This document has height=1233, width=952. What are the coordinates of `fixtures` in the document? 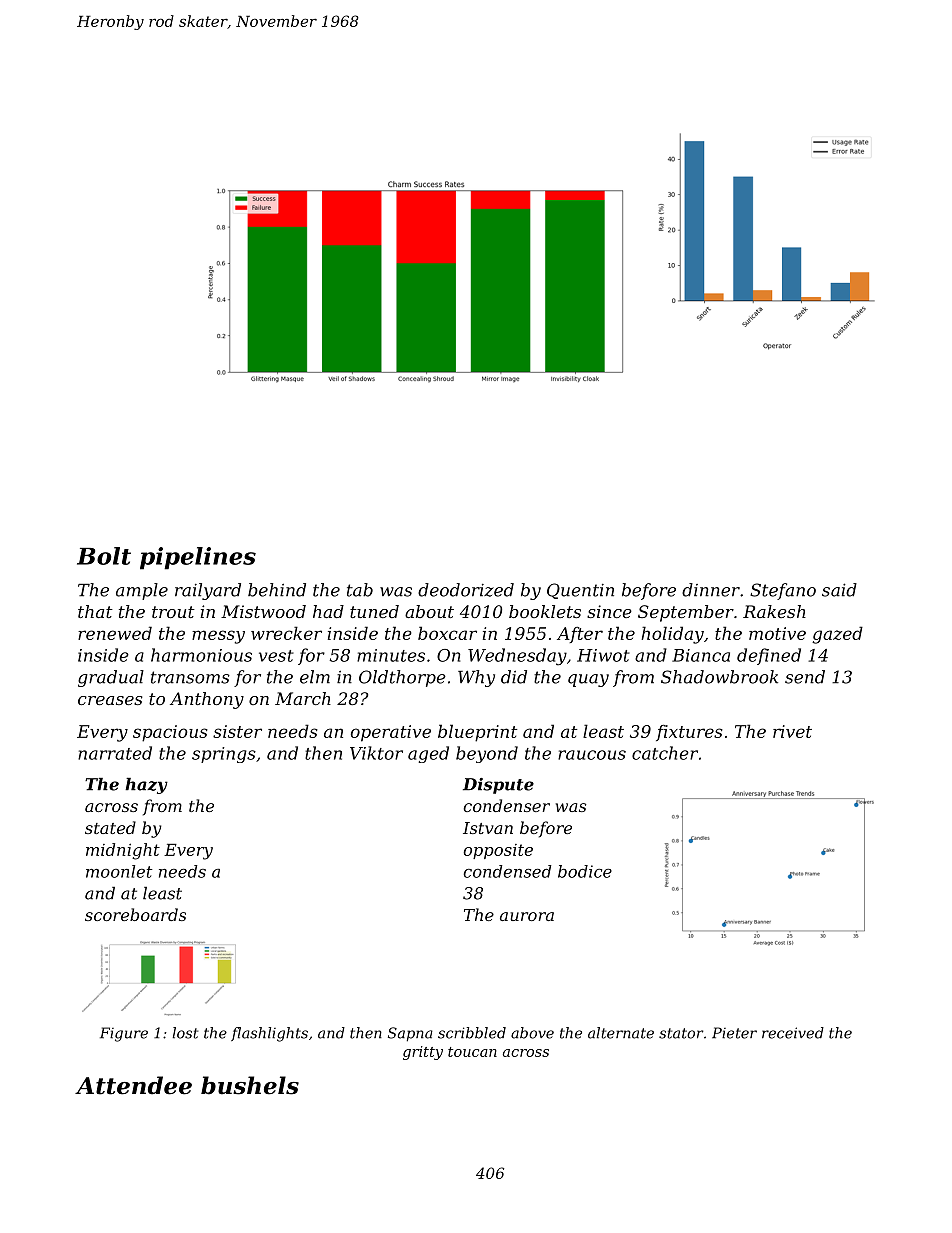 It's located at (689, 733).
